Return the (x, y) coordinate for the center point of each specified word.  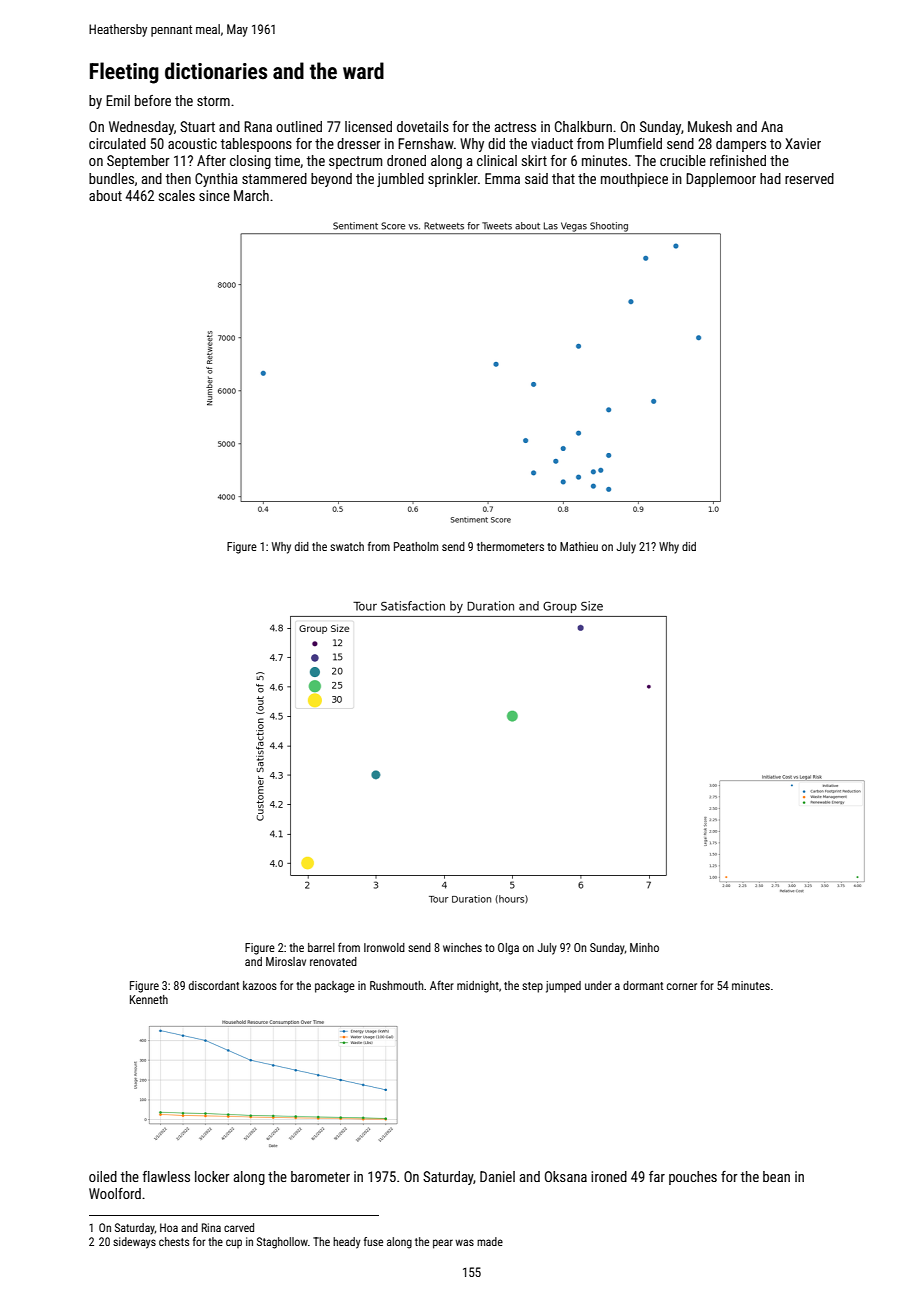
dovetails (423, 126)
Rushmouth (396, 985)
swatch (347, 546)
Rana (258, 126)
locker (212, 1176)
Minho (644, 947)
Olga (508, 949)
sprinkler (453, 180)
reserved (809, 178)
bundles (111, 178)
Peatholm (416, 546)
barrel (321, 947)
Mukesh (710, 126)
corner (682, 986)
